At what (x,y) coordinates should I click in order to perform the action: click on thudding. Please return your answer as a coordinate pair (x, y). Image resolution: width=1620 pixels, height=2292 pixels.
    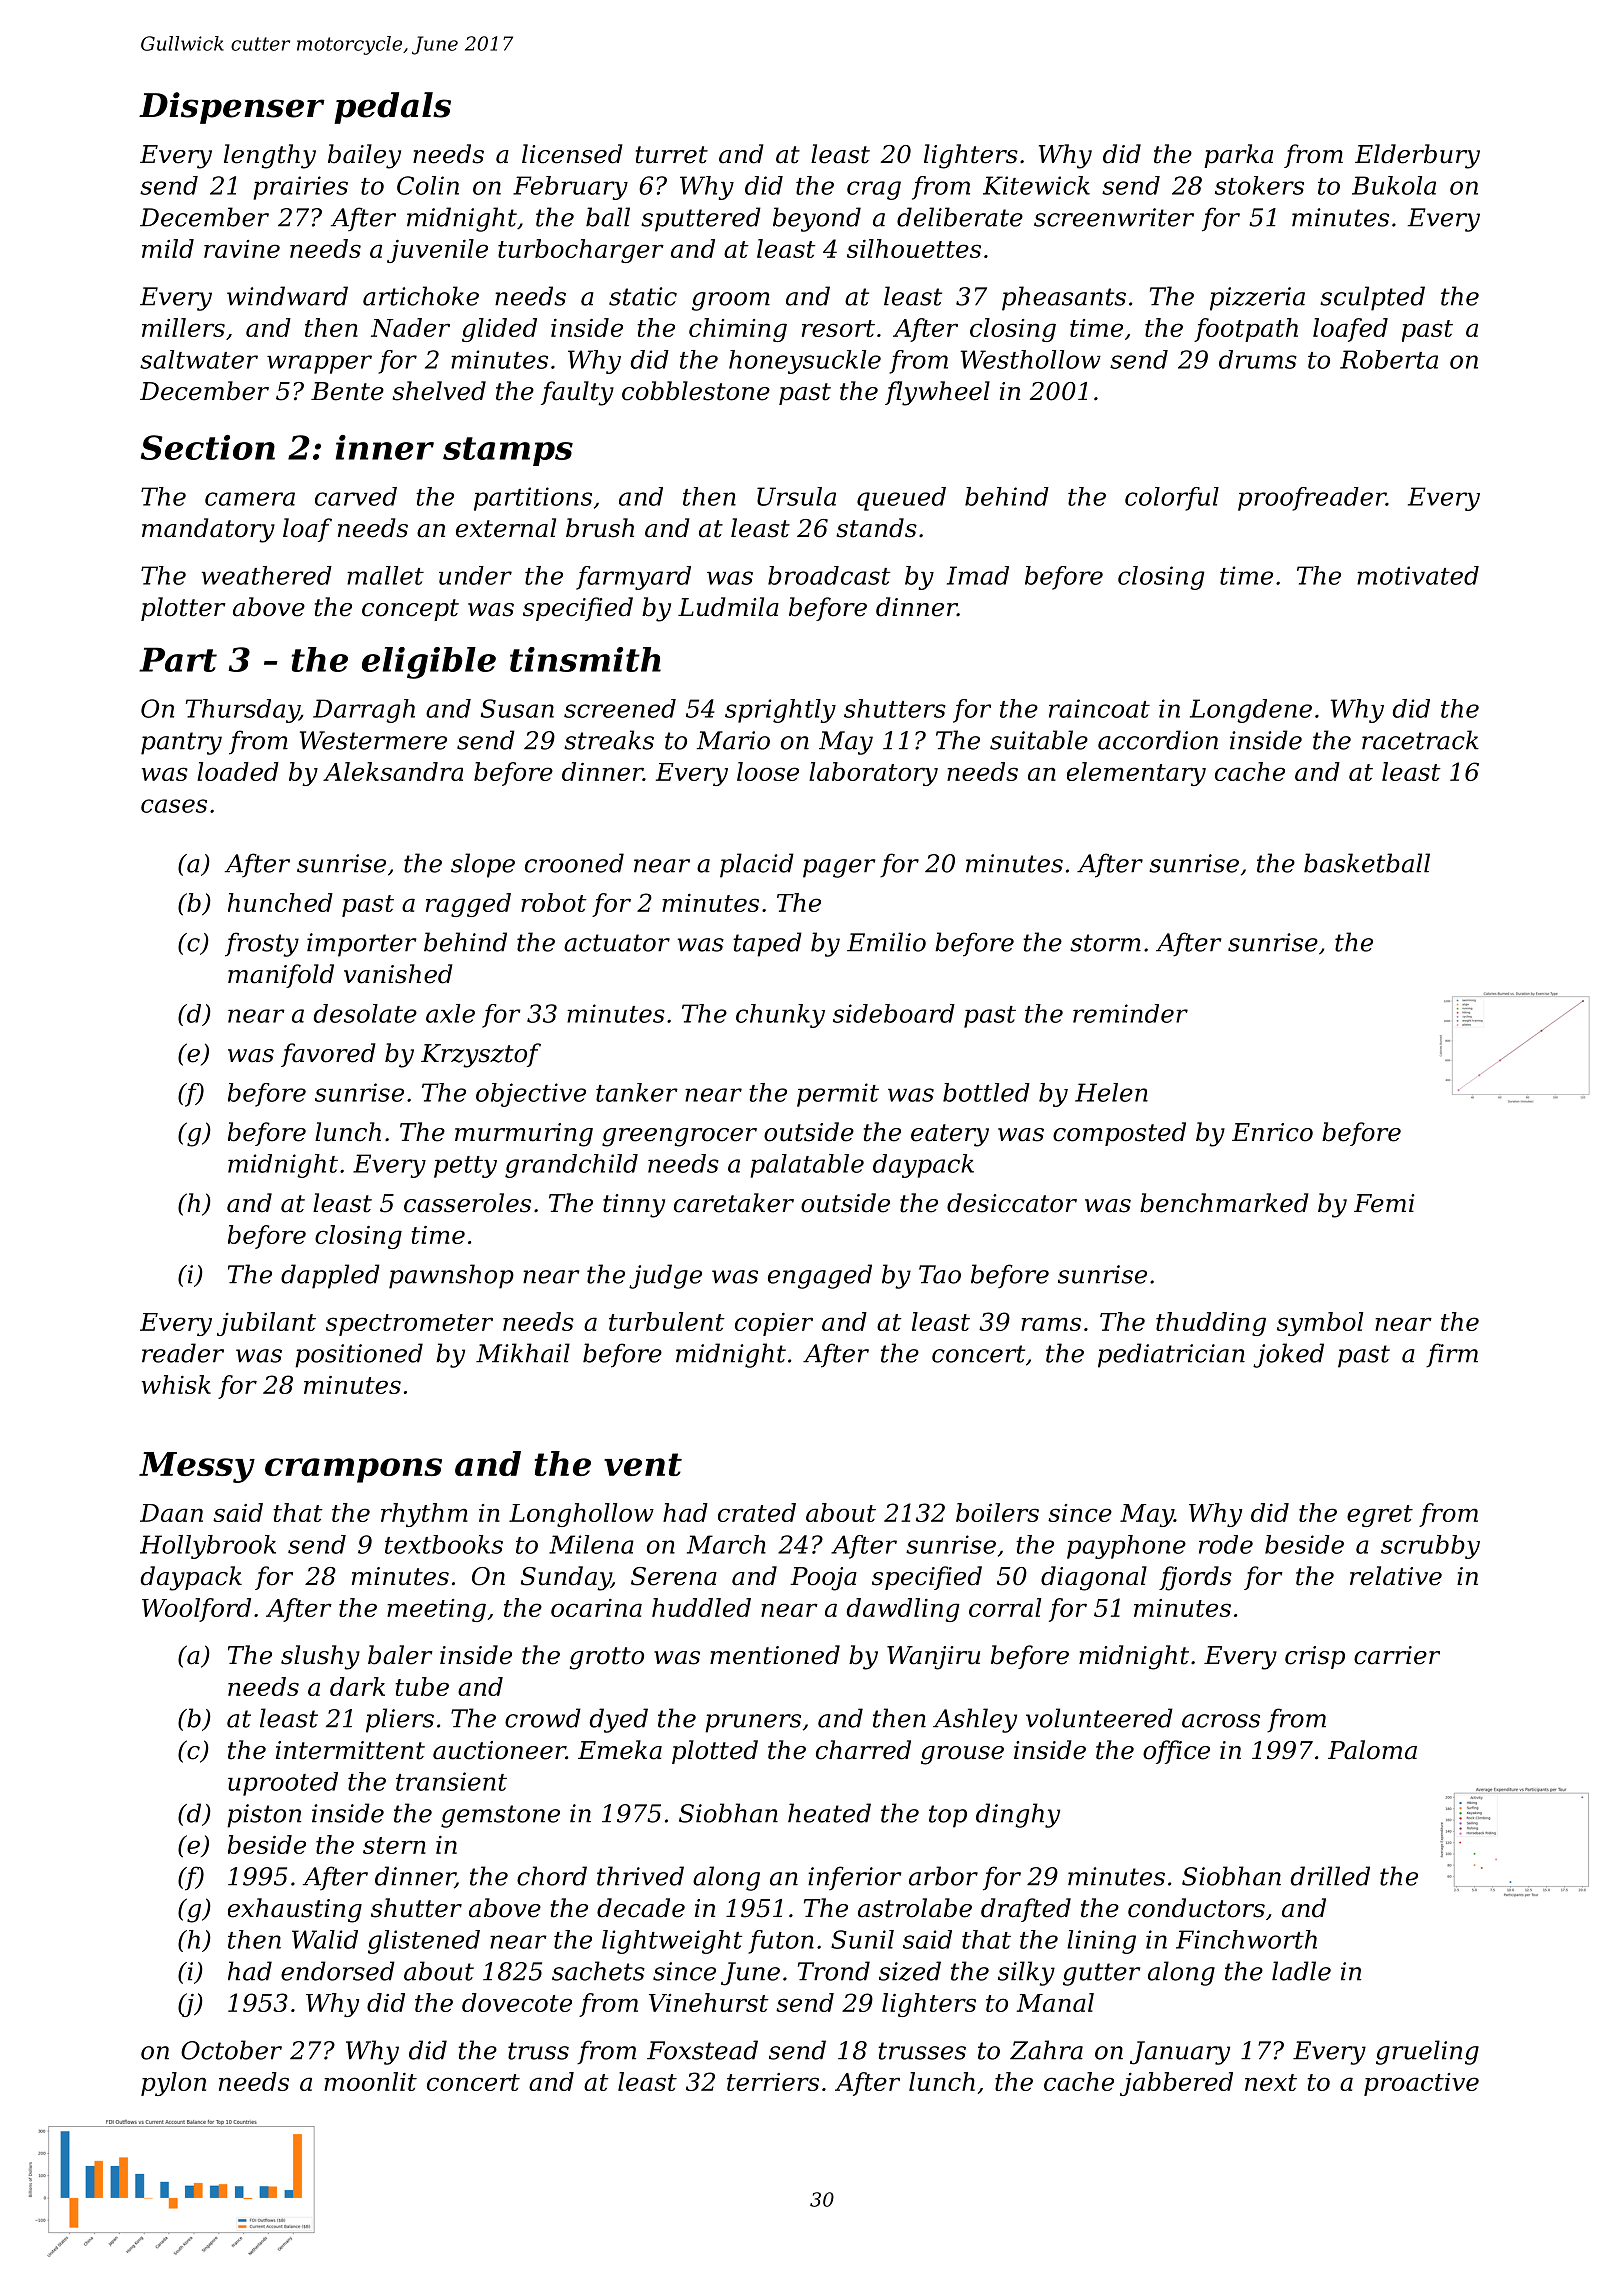
    Looking at the image, I should click on (1211, 1324).
